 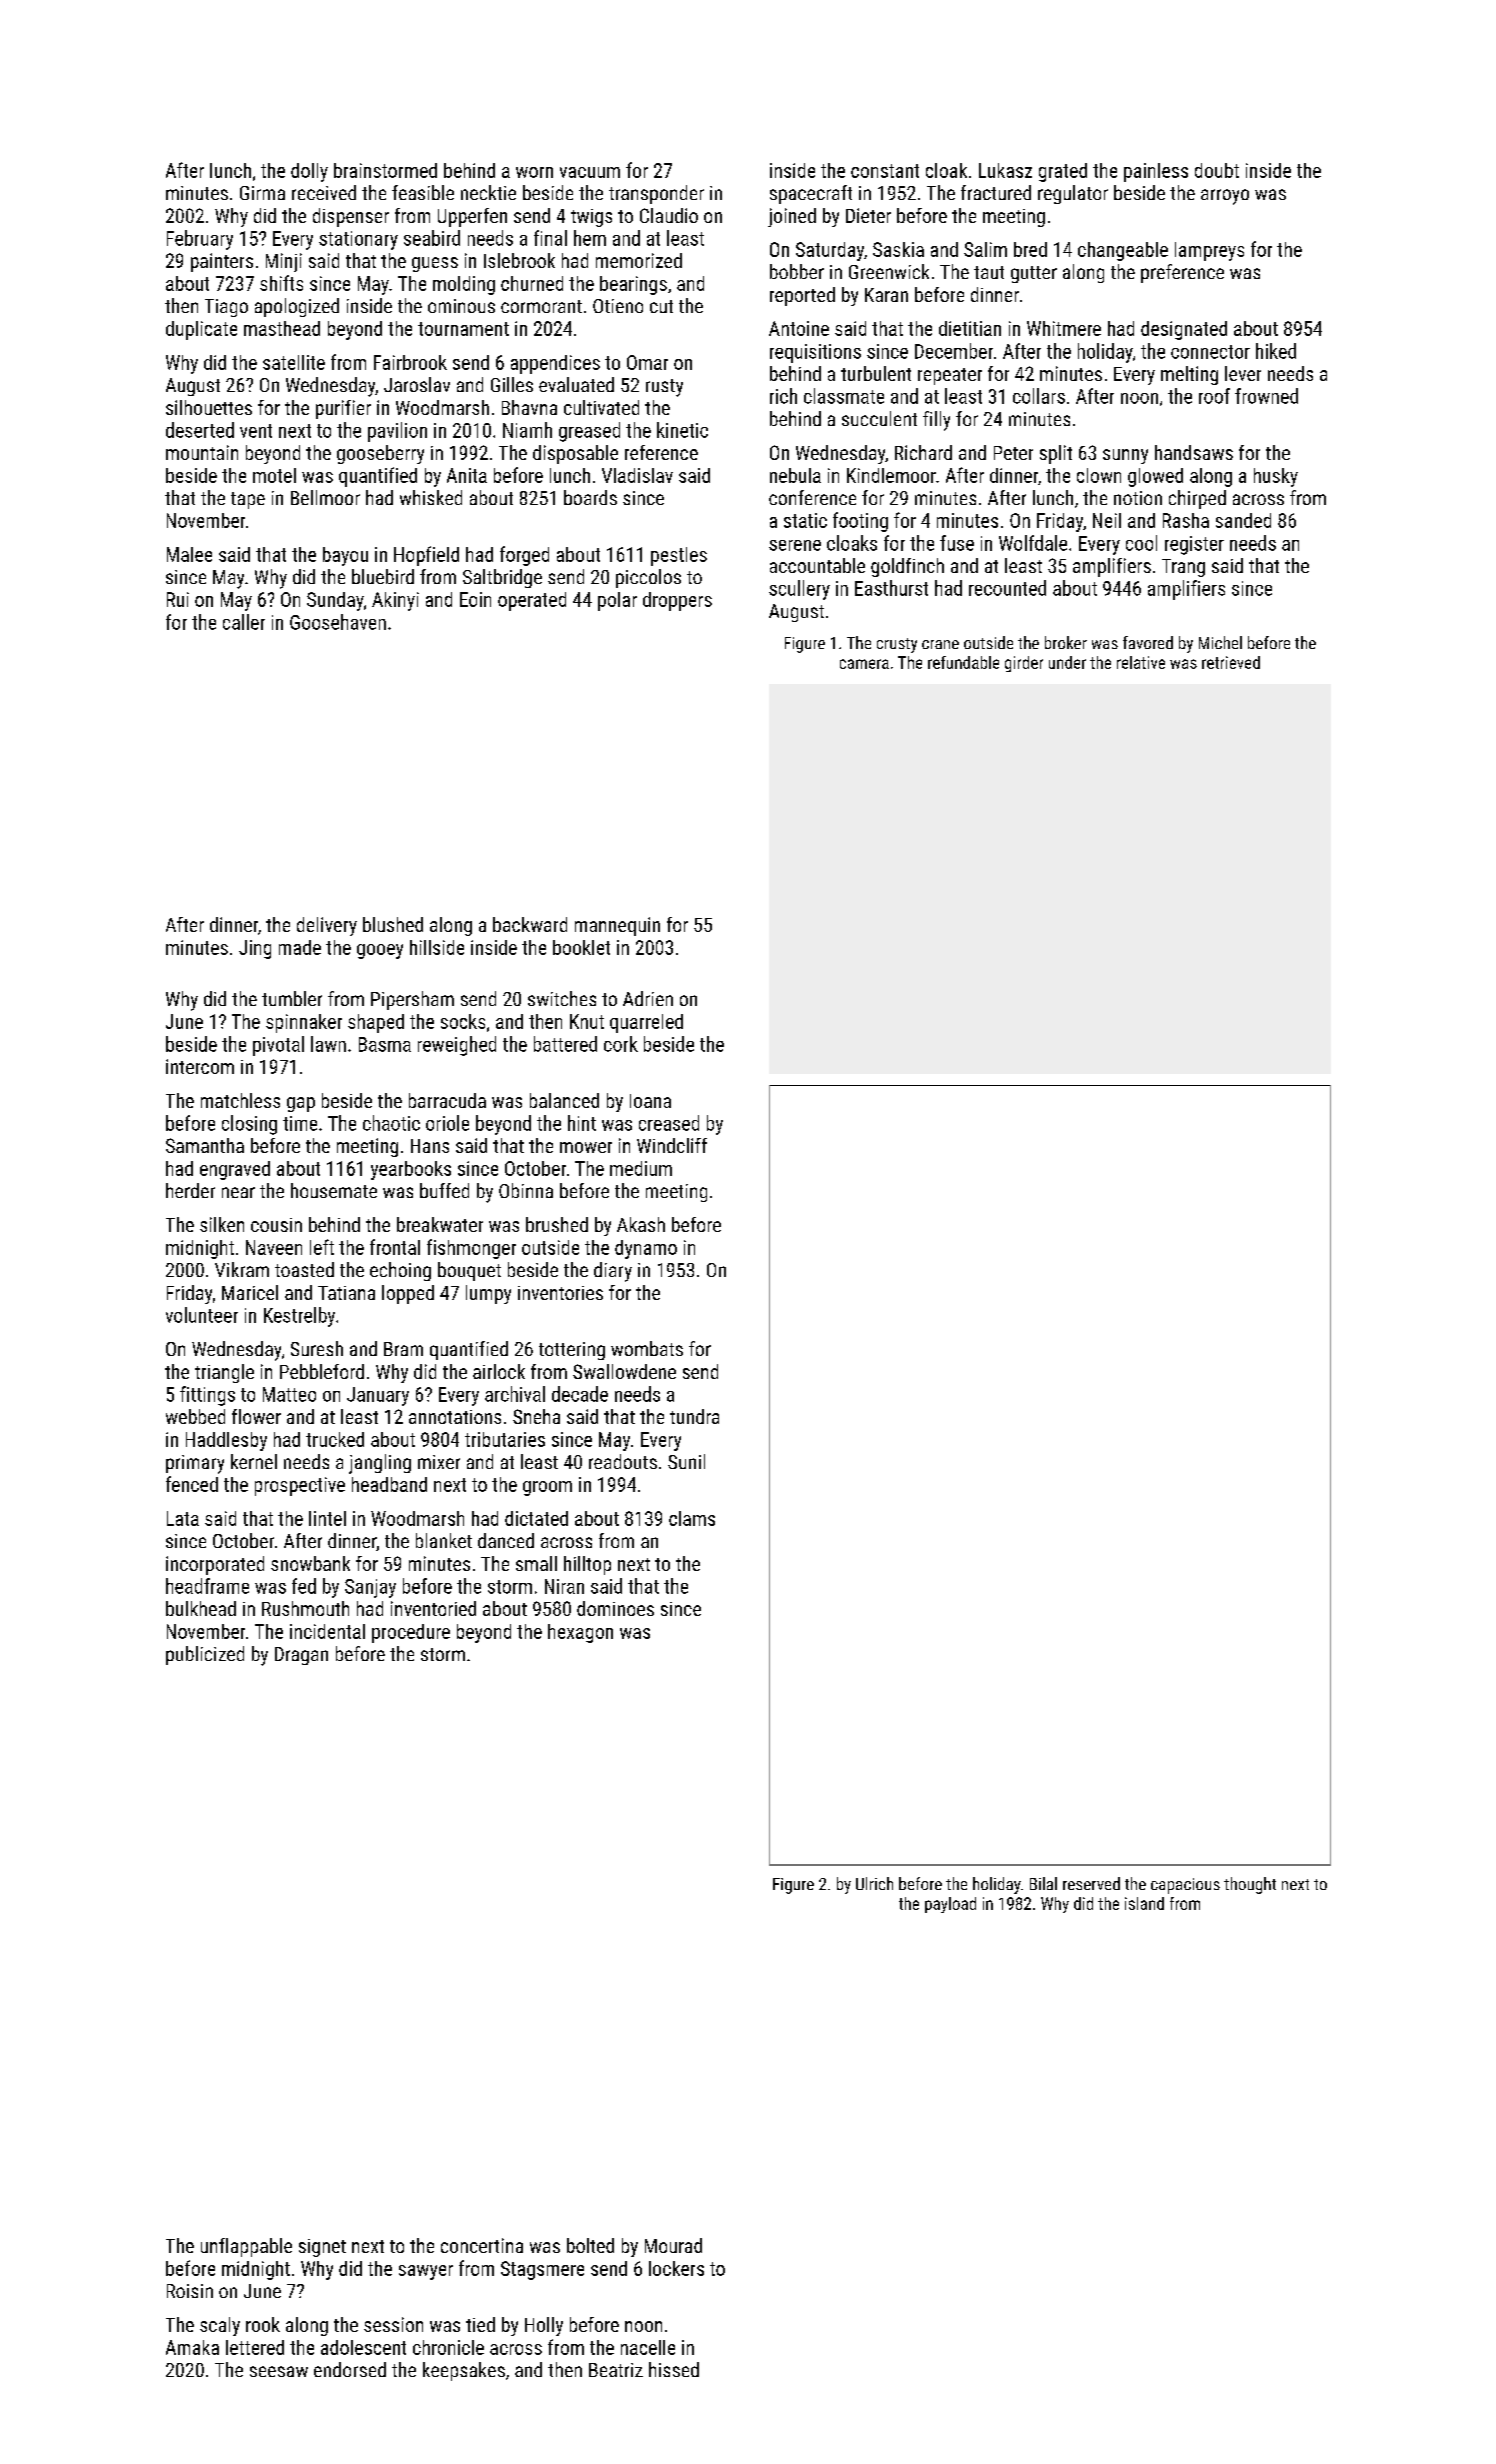 I want to click on unflappable, so click(x=246, y=2247).
